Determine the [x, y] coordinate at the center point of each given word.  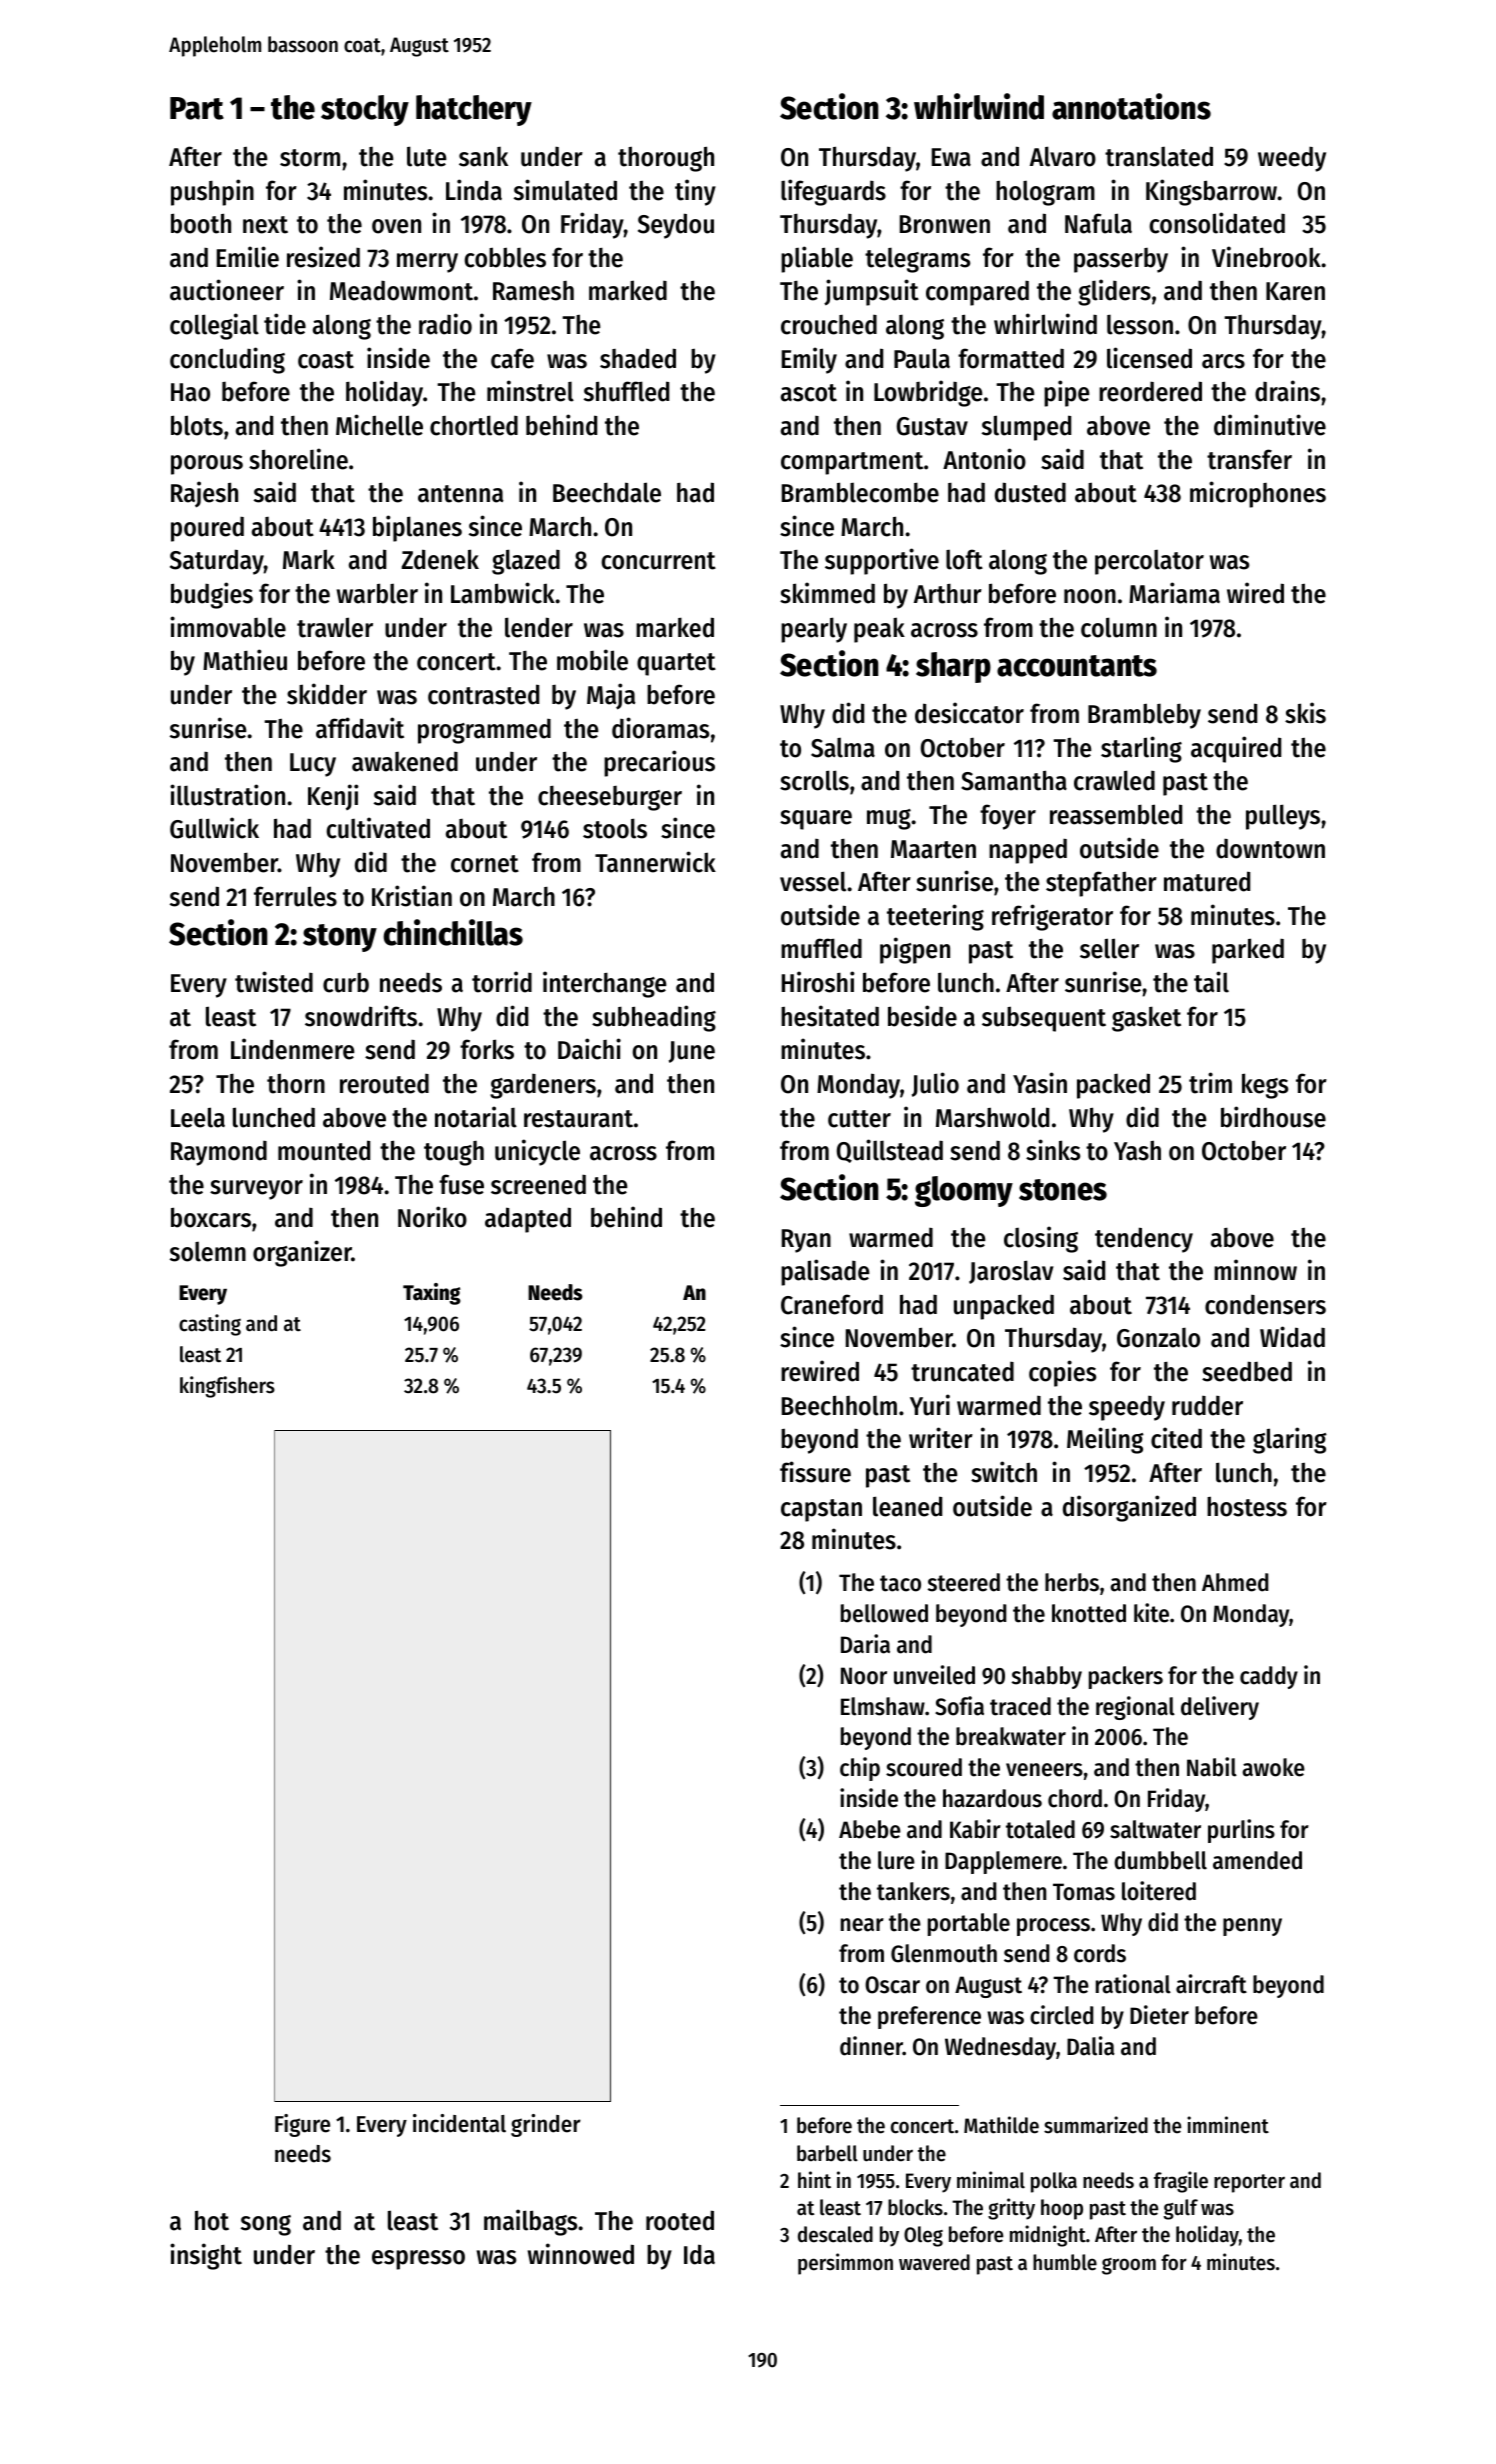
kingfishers [227, 1387]
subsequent [1044, 1019]
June [692, 1052]
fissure [815, 1472]
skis [1305, 713]
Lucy [313, 765]
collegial [214, 326]
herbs [1072, 1582]
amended [1257, 1860]
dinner [871, 2046]
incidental [459, 2123]
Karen [1295, 291]
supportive [882, 561]
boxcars [211, 1217]
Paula [922, 358]
